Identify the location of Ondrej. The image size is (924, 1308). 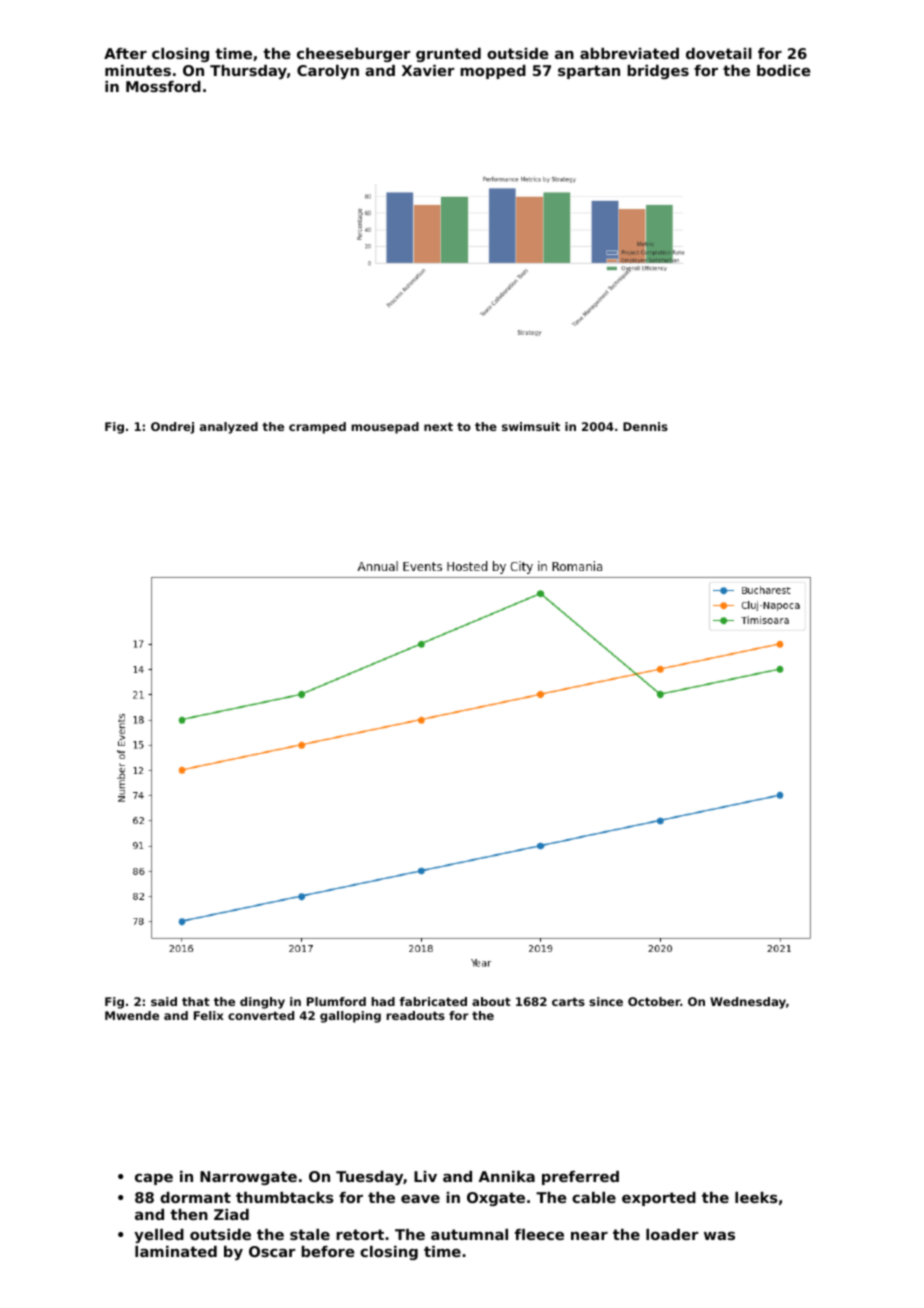
(172, 428).
